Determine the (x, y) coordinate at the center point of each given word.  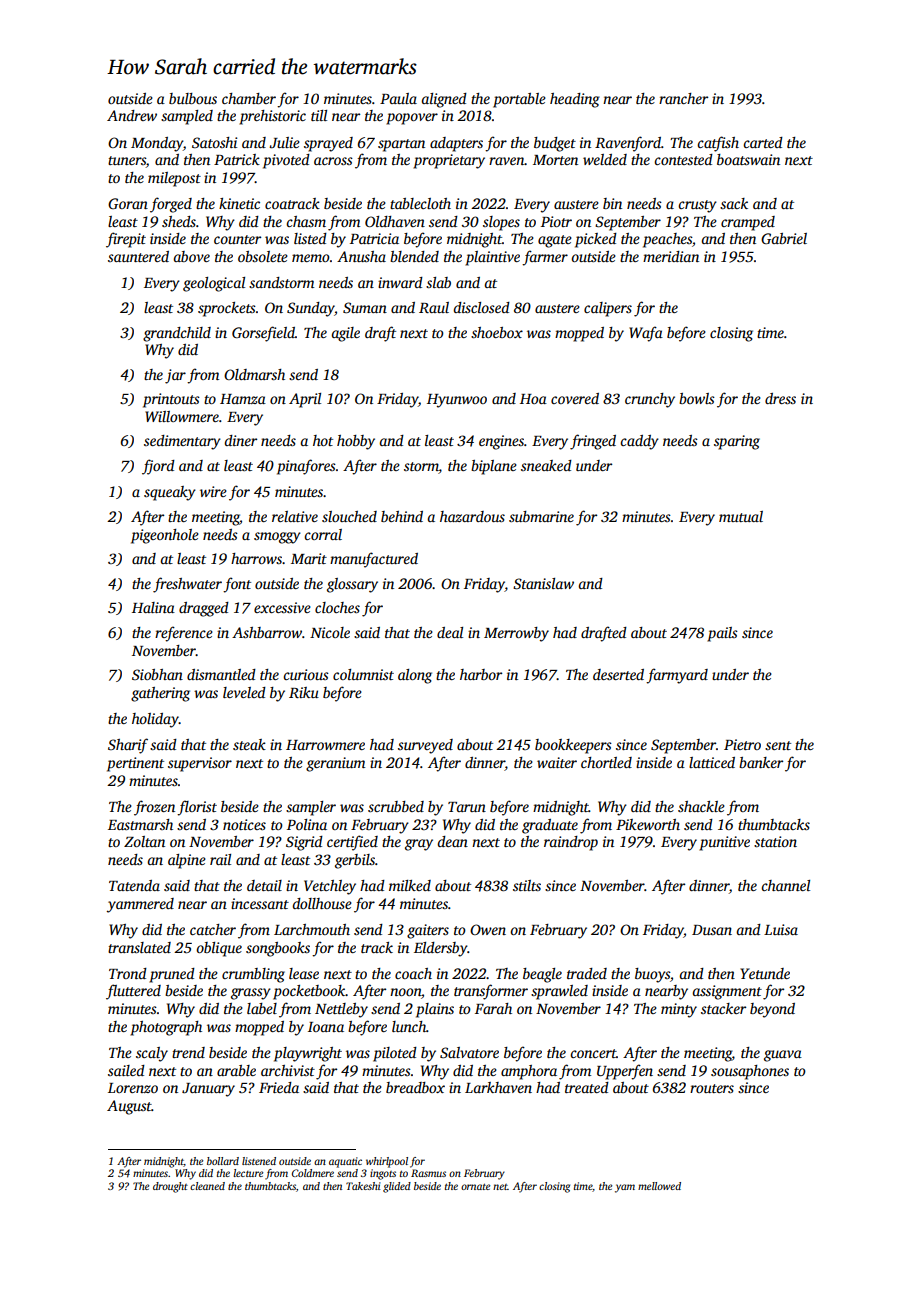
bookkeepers (573, 746)
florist (197, 808)
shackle (701, 806)
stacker (723, 1008)
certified (352, 843)
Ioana (326, 1027)
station (775, 841)
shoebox (497, 332)
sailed (126, 1070)
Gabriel (784, 238)
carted (763, 142)
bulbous (193, 98)
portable (519, 100)
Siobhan (157, 674)
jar (175, 376)
